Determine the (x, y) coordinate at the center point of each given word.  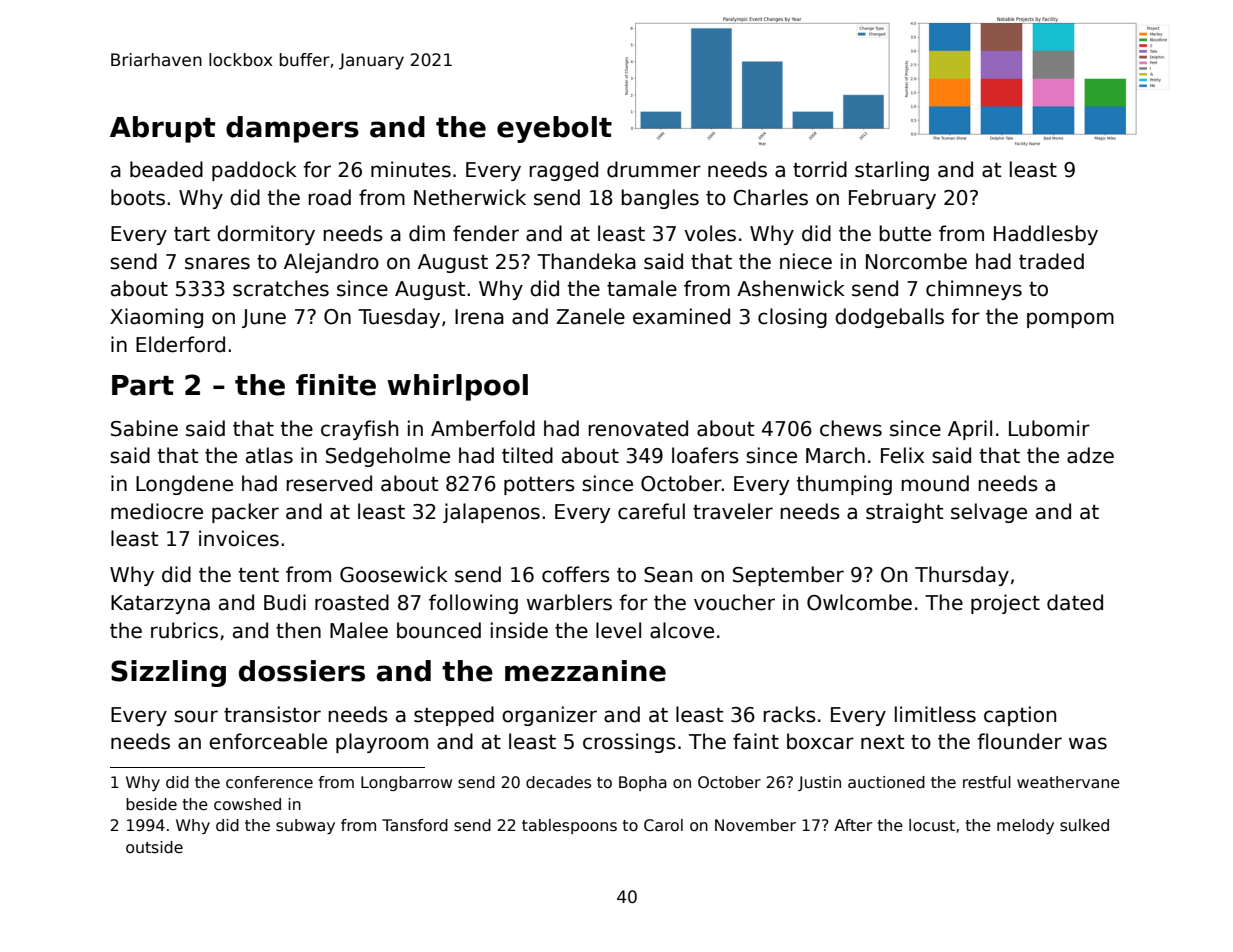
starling (892, 171)
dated (1075, 602)
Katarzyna (160, 604)
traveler (733, 511)
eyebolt (554, 129)
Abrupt (162, 129)
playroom (382, 743)
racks (789, 714)
